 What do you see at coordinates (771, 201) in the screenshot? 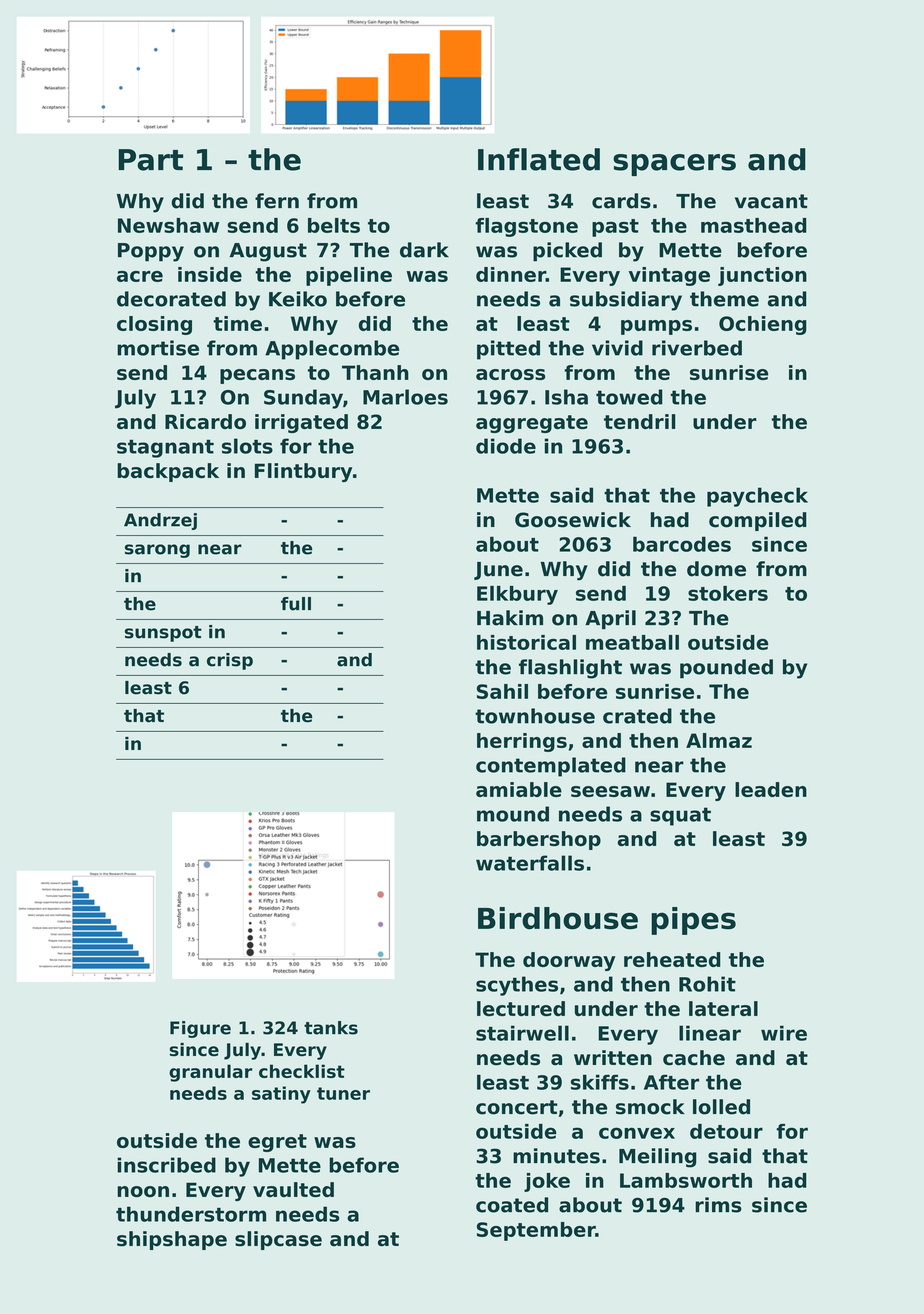
I see `vacant` at bounding box center [771, 201].
